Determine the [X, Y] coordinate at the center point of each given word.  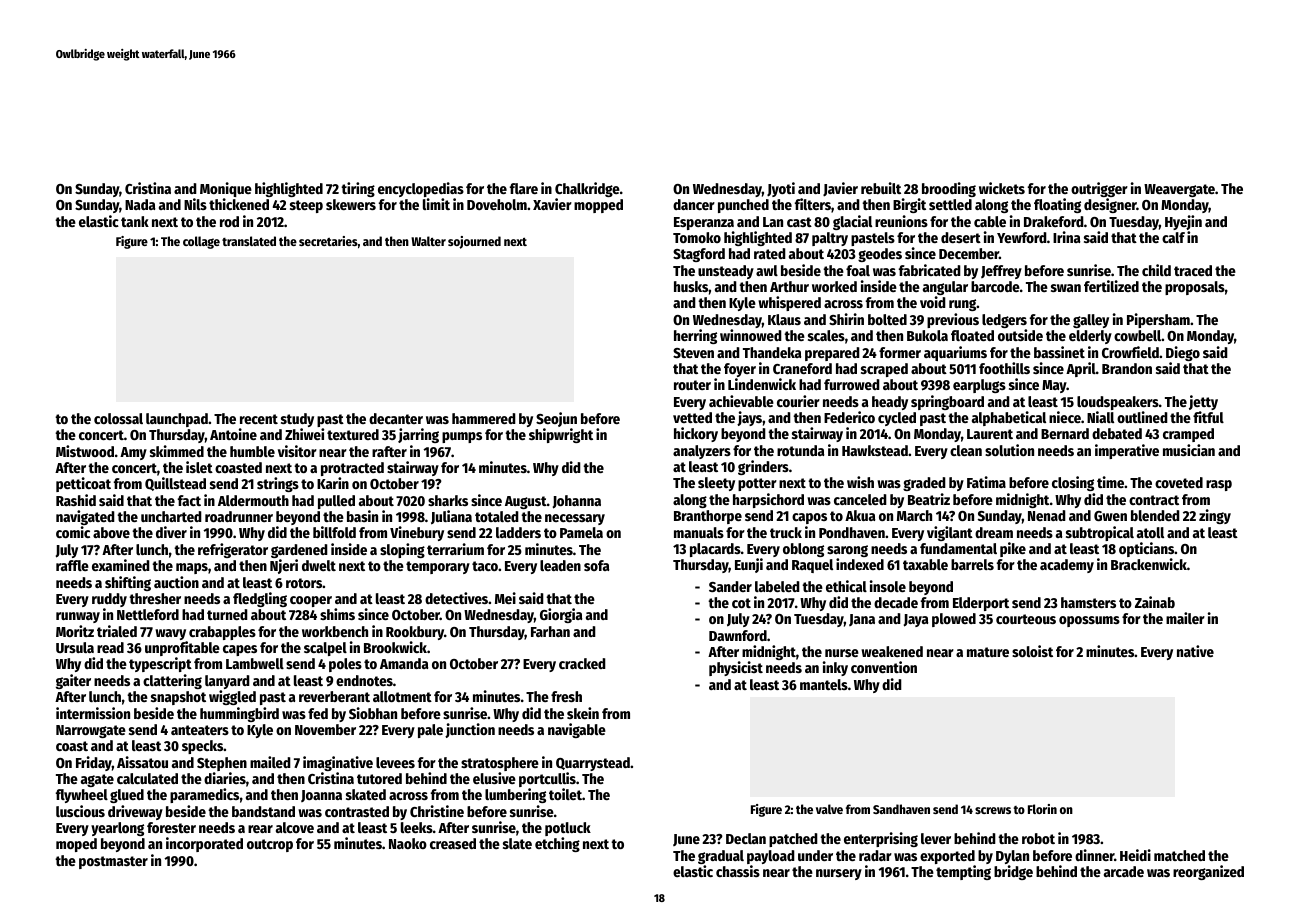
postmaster [113, 862]
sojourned [474, 242]
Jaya [916, 620]
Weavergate [1179, 190]
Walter [428, 241]
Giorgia [561, 615]
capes [240, 650]
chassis [738, 871]
